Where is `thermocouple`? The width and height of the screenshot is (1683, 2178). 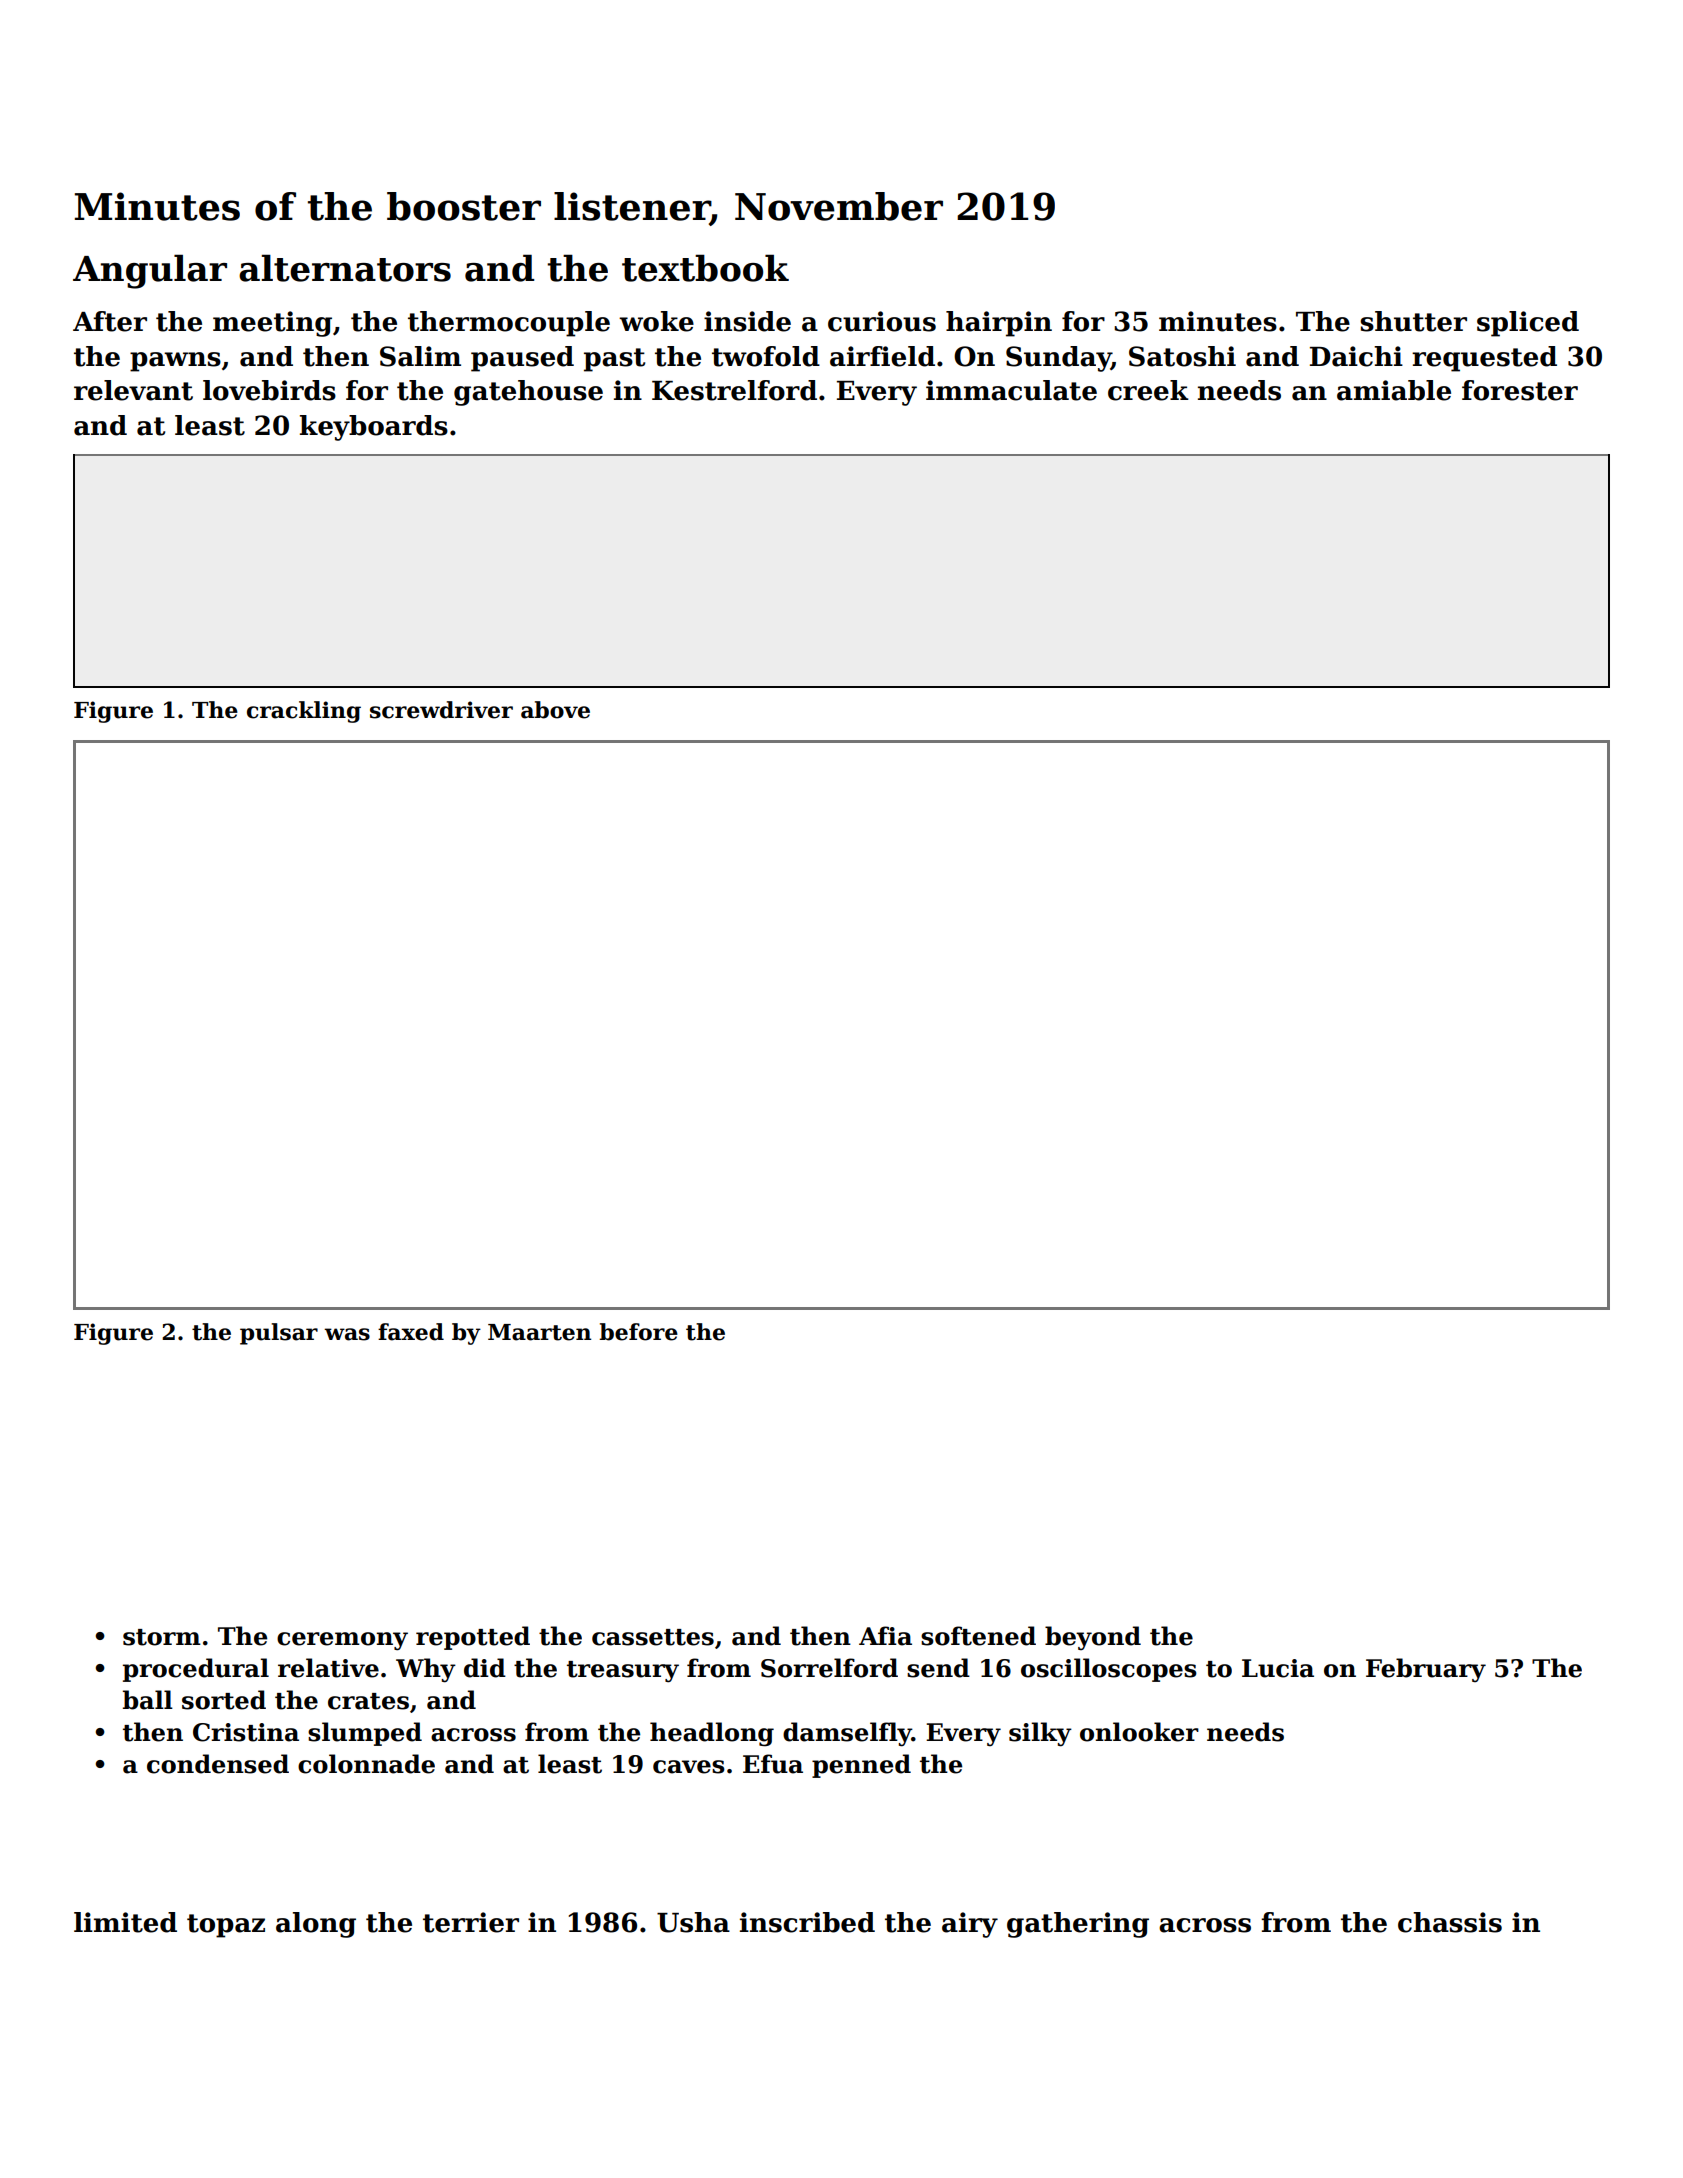 thermocouple is located at coordinates (509, 324).
